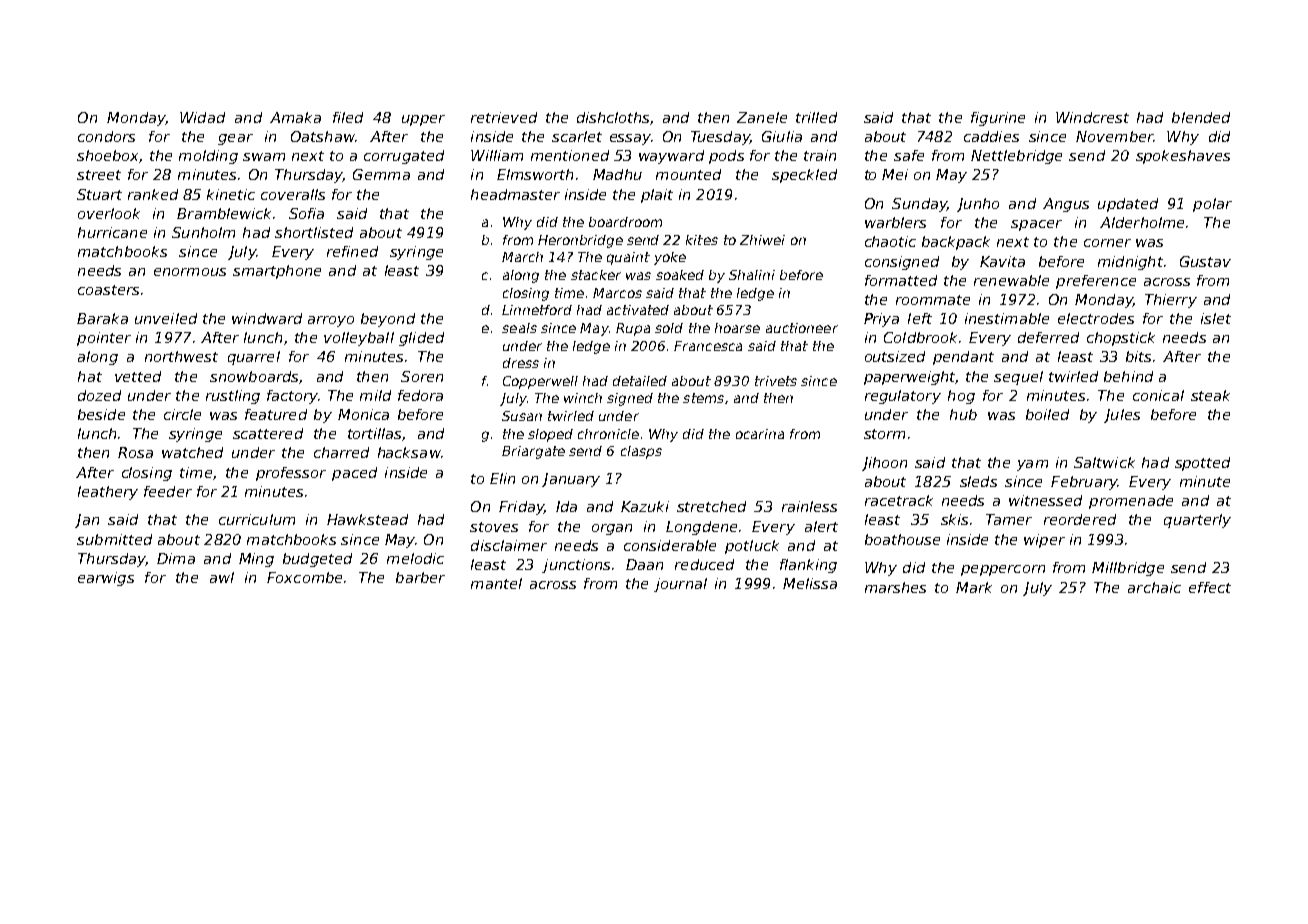 This screenshot has width=1308, height=924. What do you see at coordinates (1138, 356) in the screenshot?
I see `bits` at bounding box center [1138, 356].
